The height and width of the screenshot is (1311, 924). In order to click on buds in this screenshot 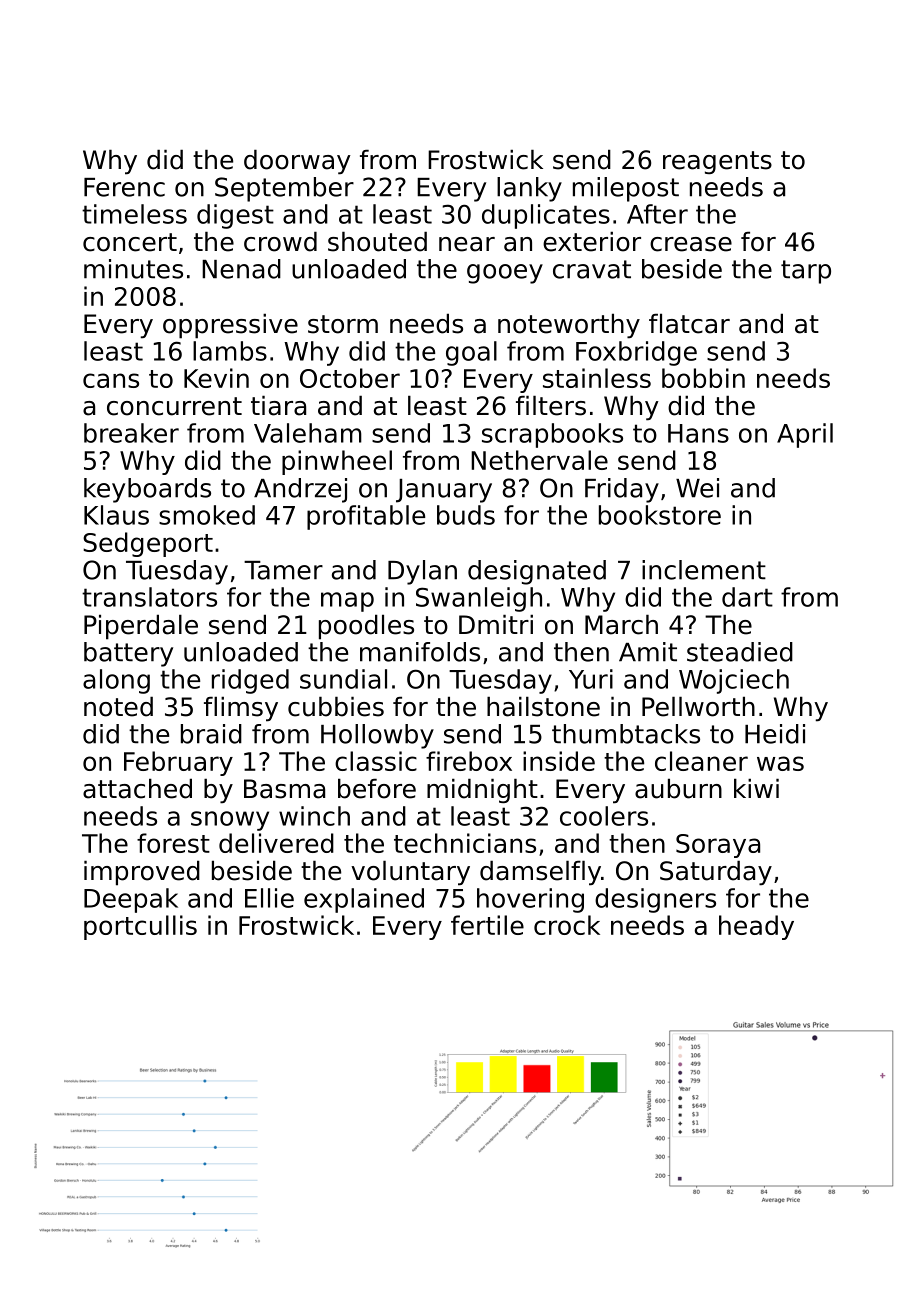, I will do `click(466, 515)`.
